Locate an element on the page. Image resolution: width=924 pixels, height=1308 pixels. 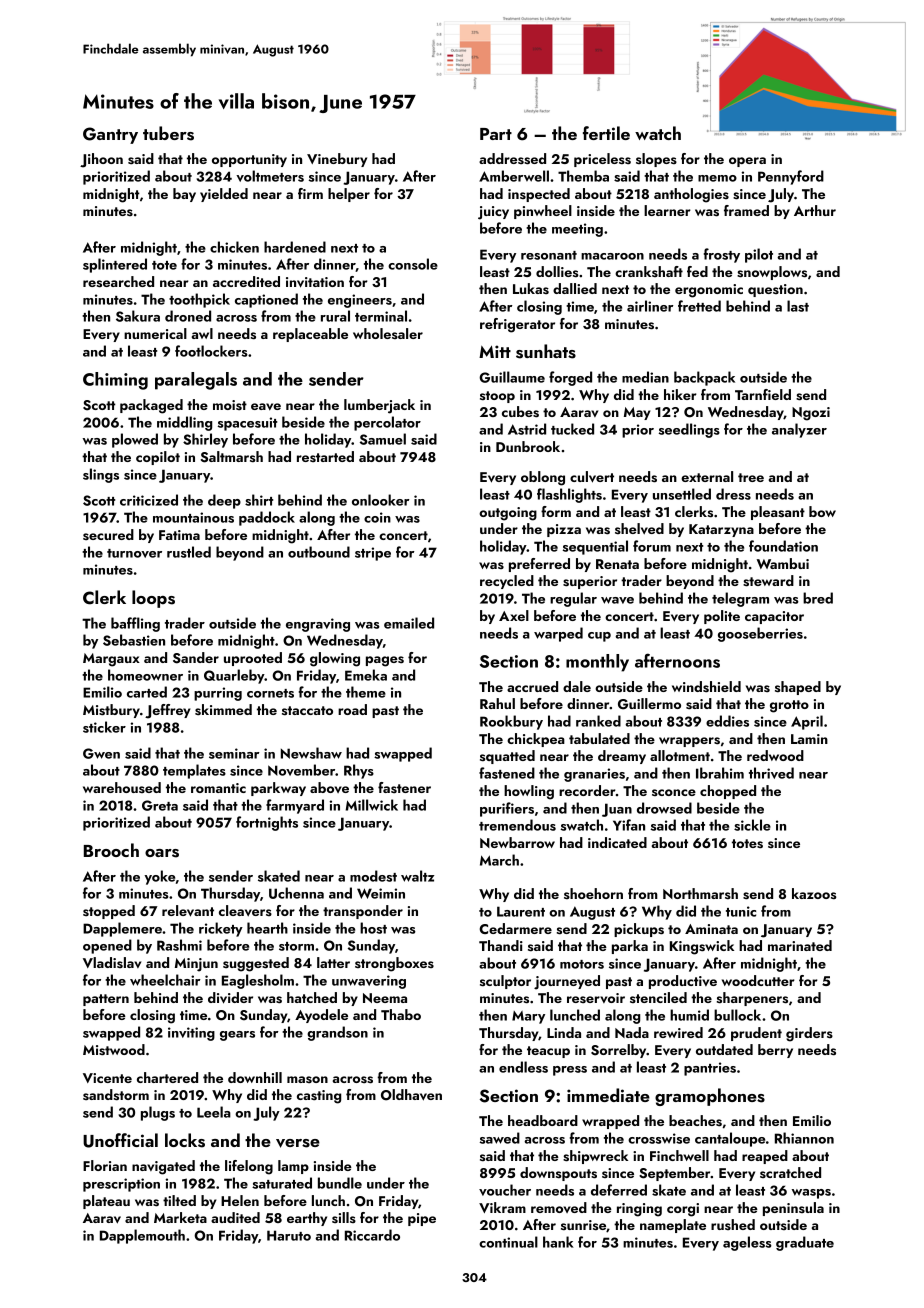
thrived is located at coordinates (771, 773).
